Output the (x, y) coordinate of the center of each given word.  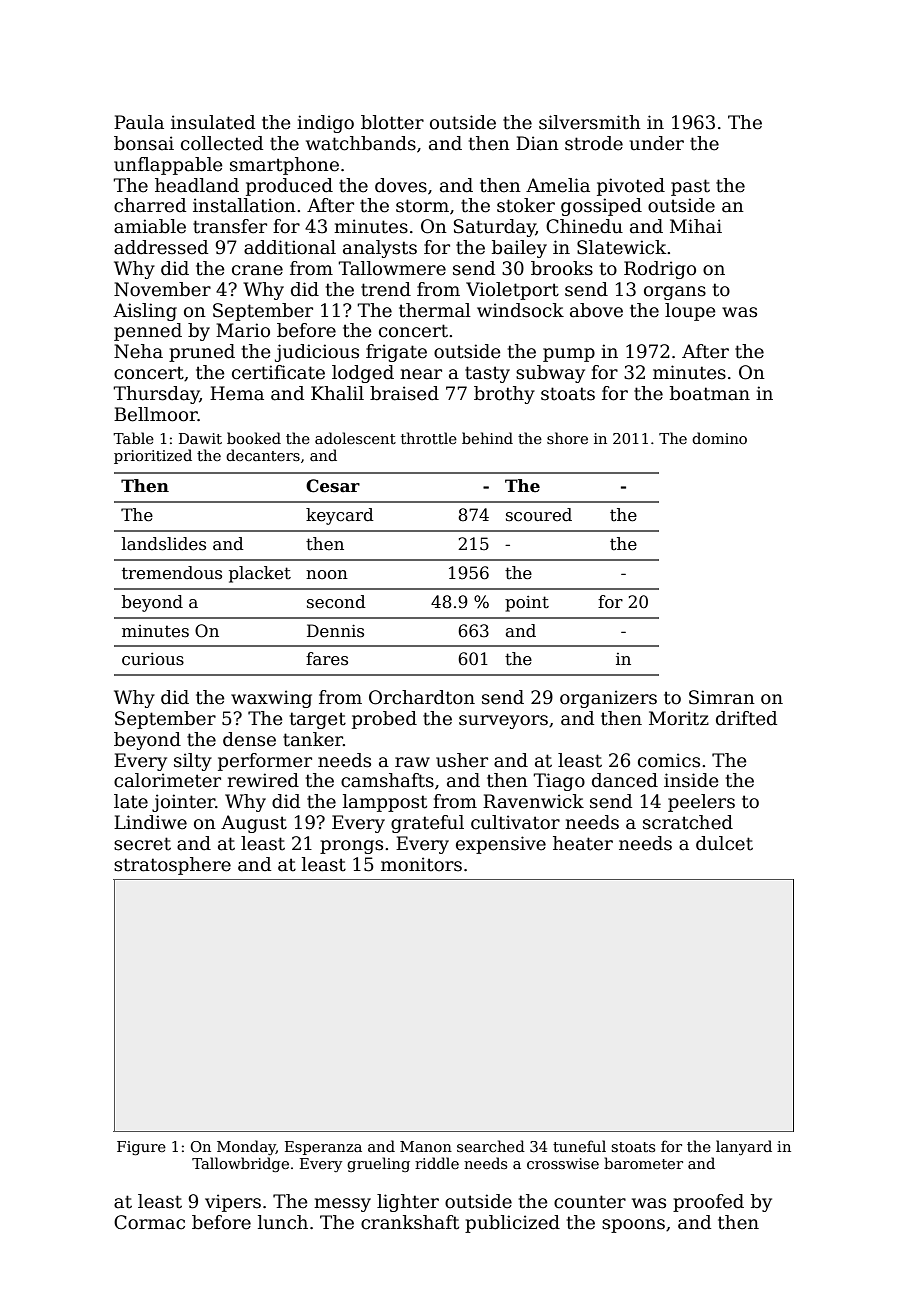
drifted (746, 718)
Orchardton (422, 697)
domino (719, 438)
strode (594, 143)
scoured (539, 515)
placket (260, 574)
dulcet (724, 843)
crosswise (563, 1163)
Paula (139, 122)
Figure (141, 1148)
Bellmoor (156, 414)
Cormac (149, 1222)
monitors (421, 864)
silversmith (590, 122)
